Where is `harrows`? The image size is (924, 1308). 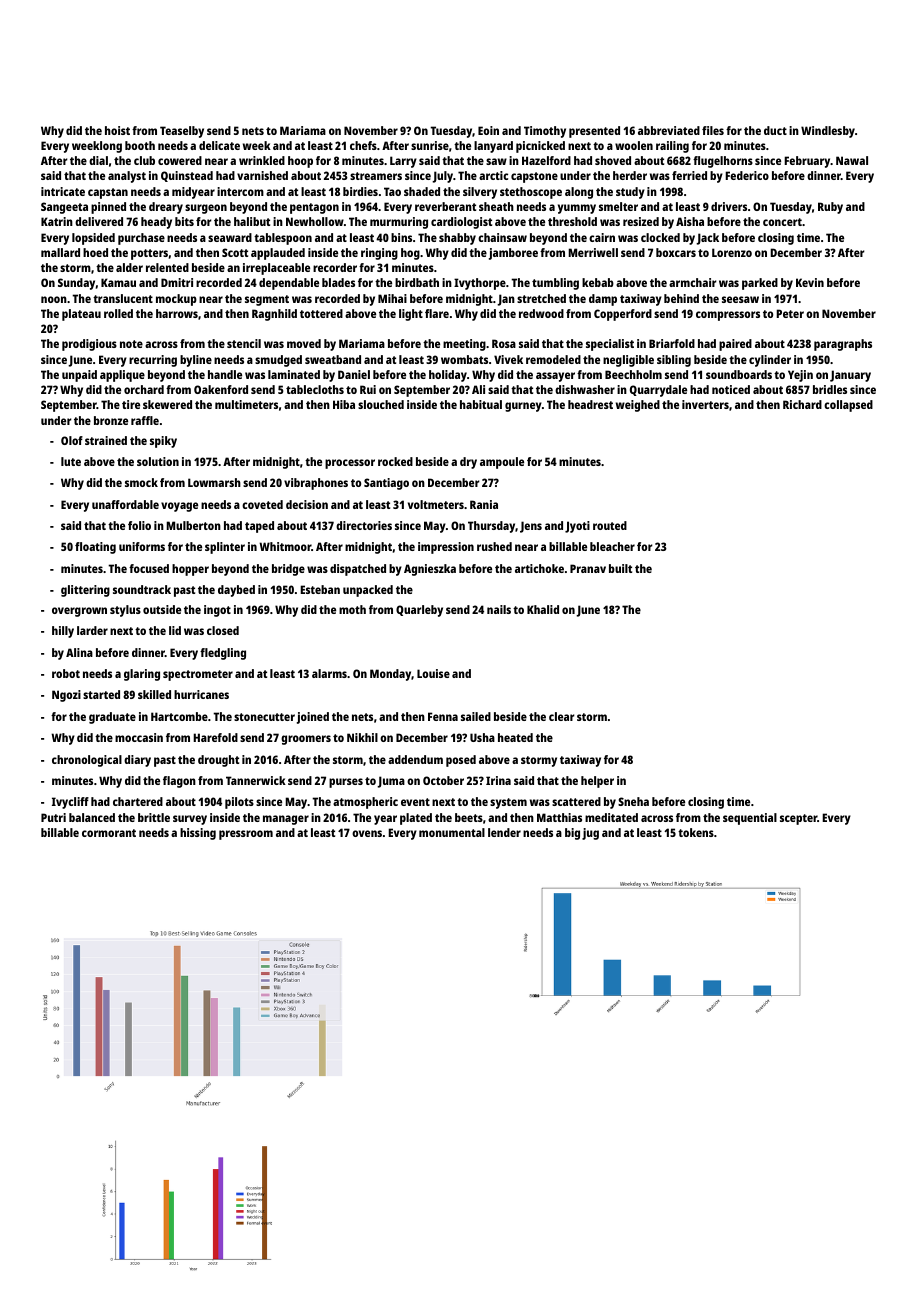
harrows is located at coordinates (177, 313).
